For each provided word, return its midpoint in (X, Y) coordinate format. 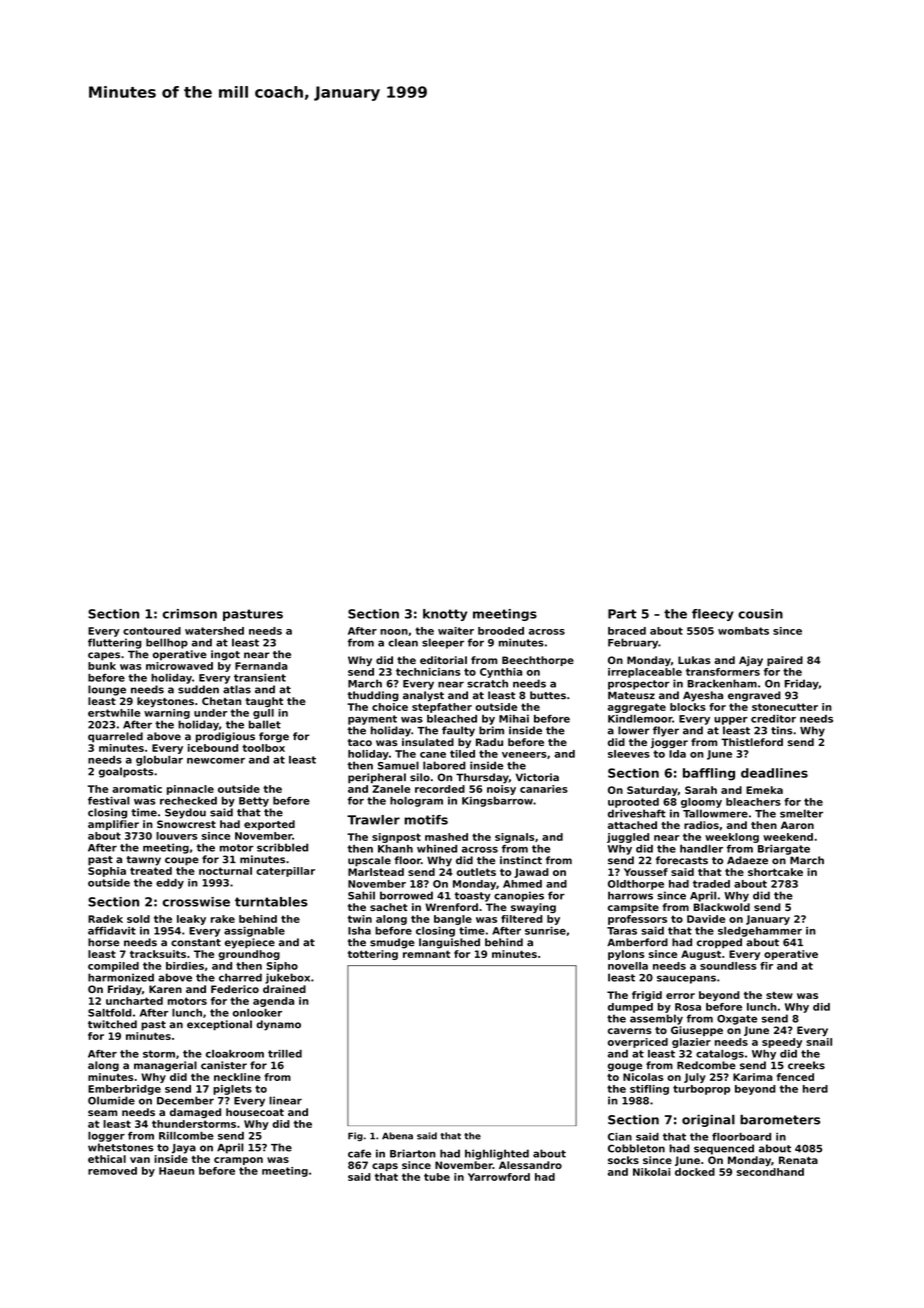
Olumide (111, 1100)
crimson (190, 614)
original (708, 1121)
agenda (273, 1002)
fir (766, 966)
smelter (801, 813)
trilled (285, 1054)
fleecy (713, 615)
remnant (426, 954)
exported (269, 825)
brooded (501, 631)
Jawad (531, 873)
